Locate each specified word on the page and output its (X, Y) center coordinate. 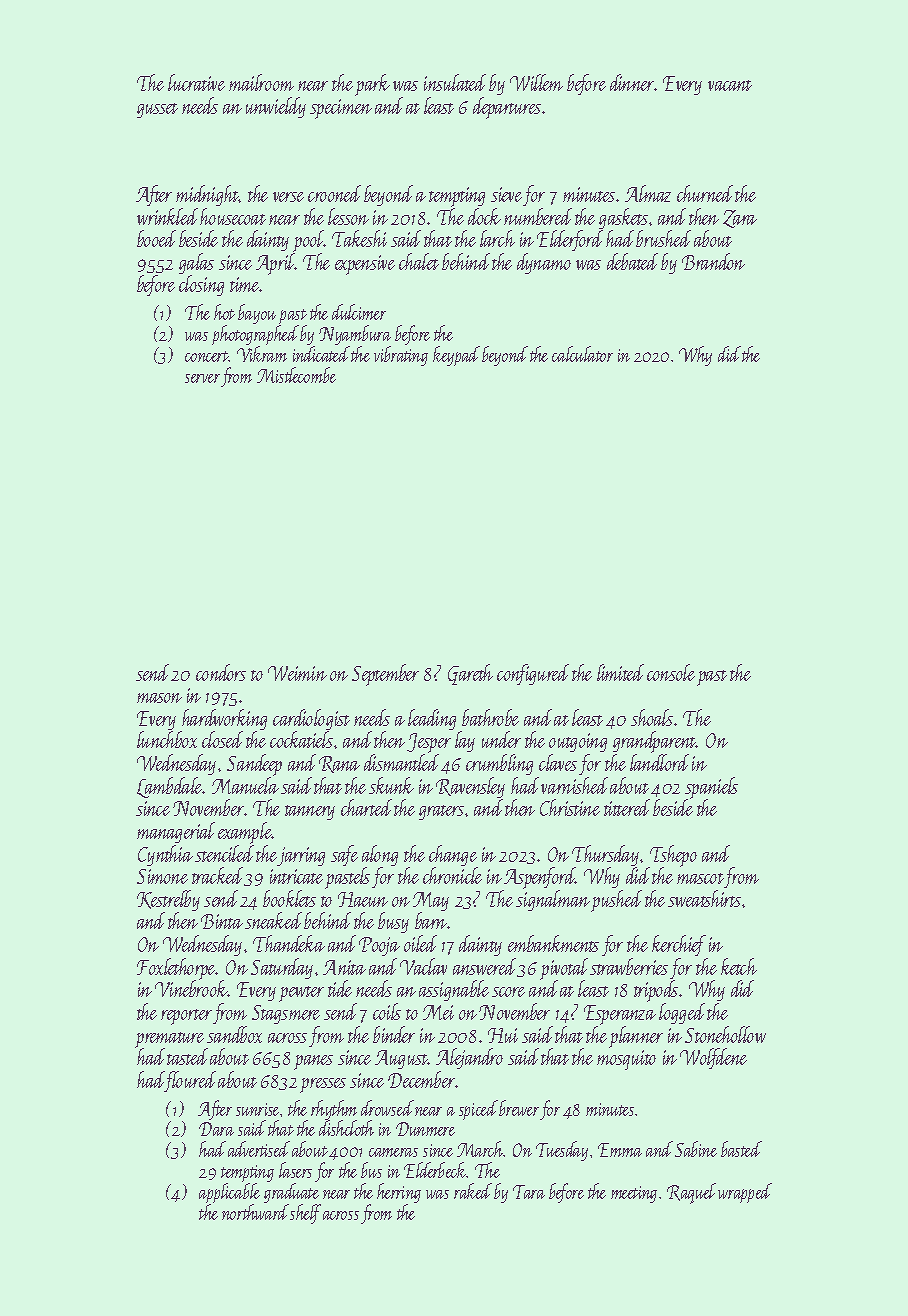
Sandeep (254, 765)
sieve (506, 194)
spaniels (711, 788)
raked (473, 1191)
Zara (740, 219)
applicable (229, 1193)
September (385, 675)
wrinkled (167, 216)
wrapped (745, 1193)
